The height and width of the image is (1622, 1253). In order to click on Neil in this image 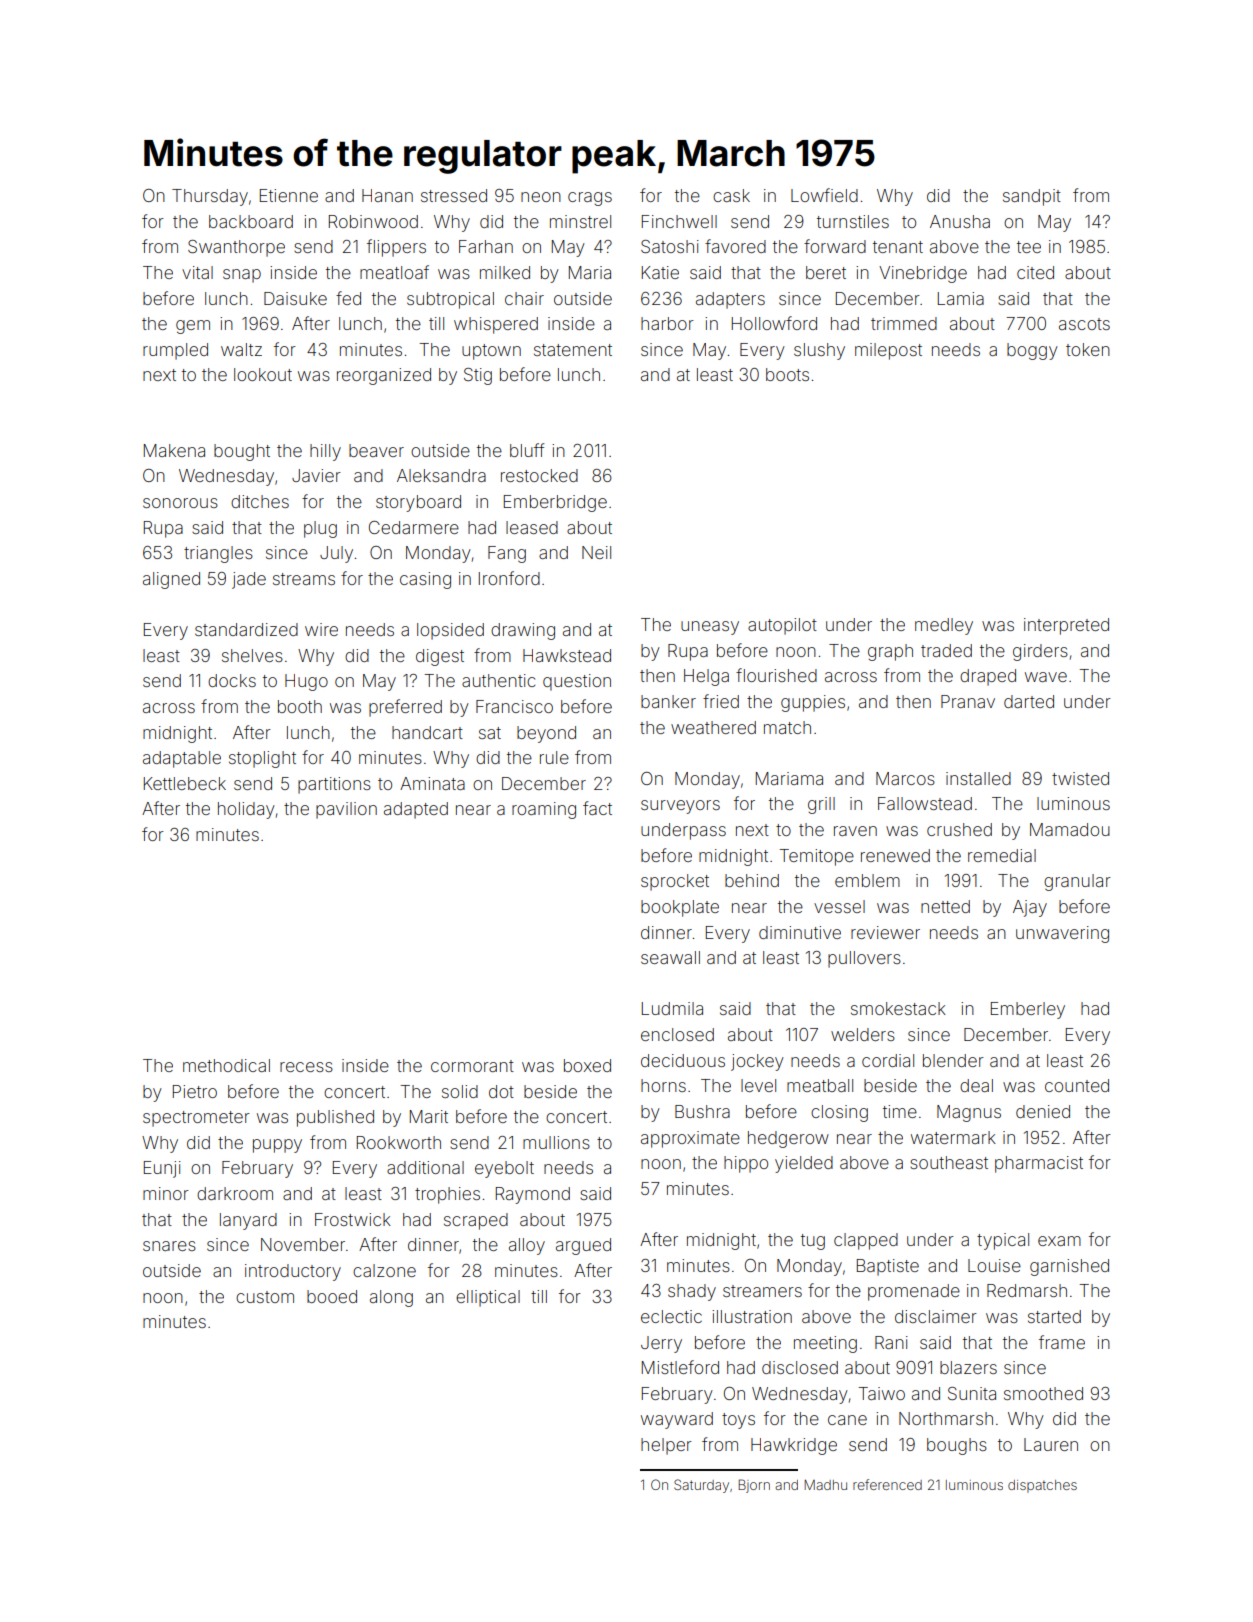, I will do `click(596, 552)`.
